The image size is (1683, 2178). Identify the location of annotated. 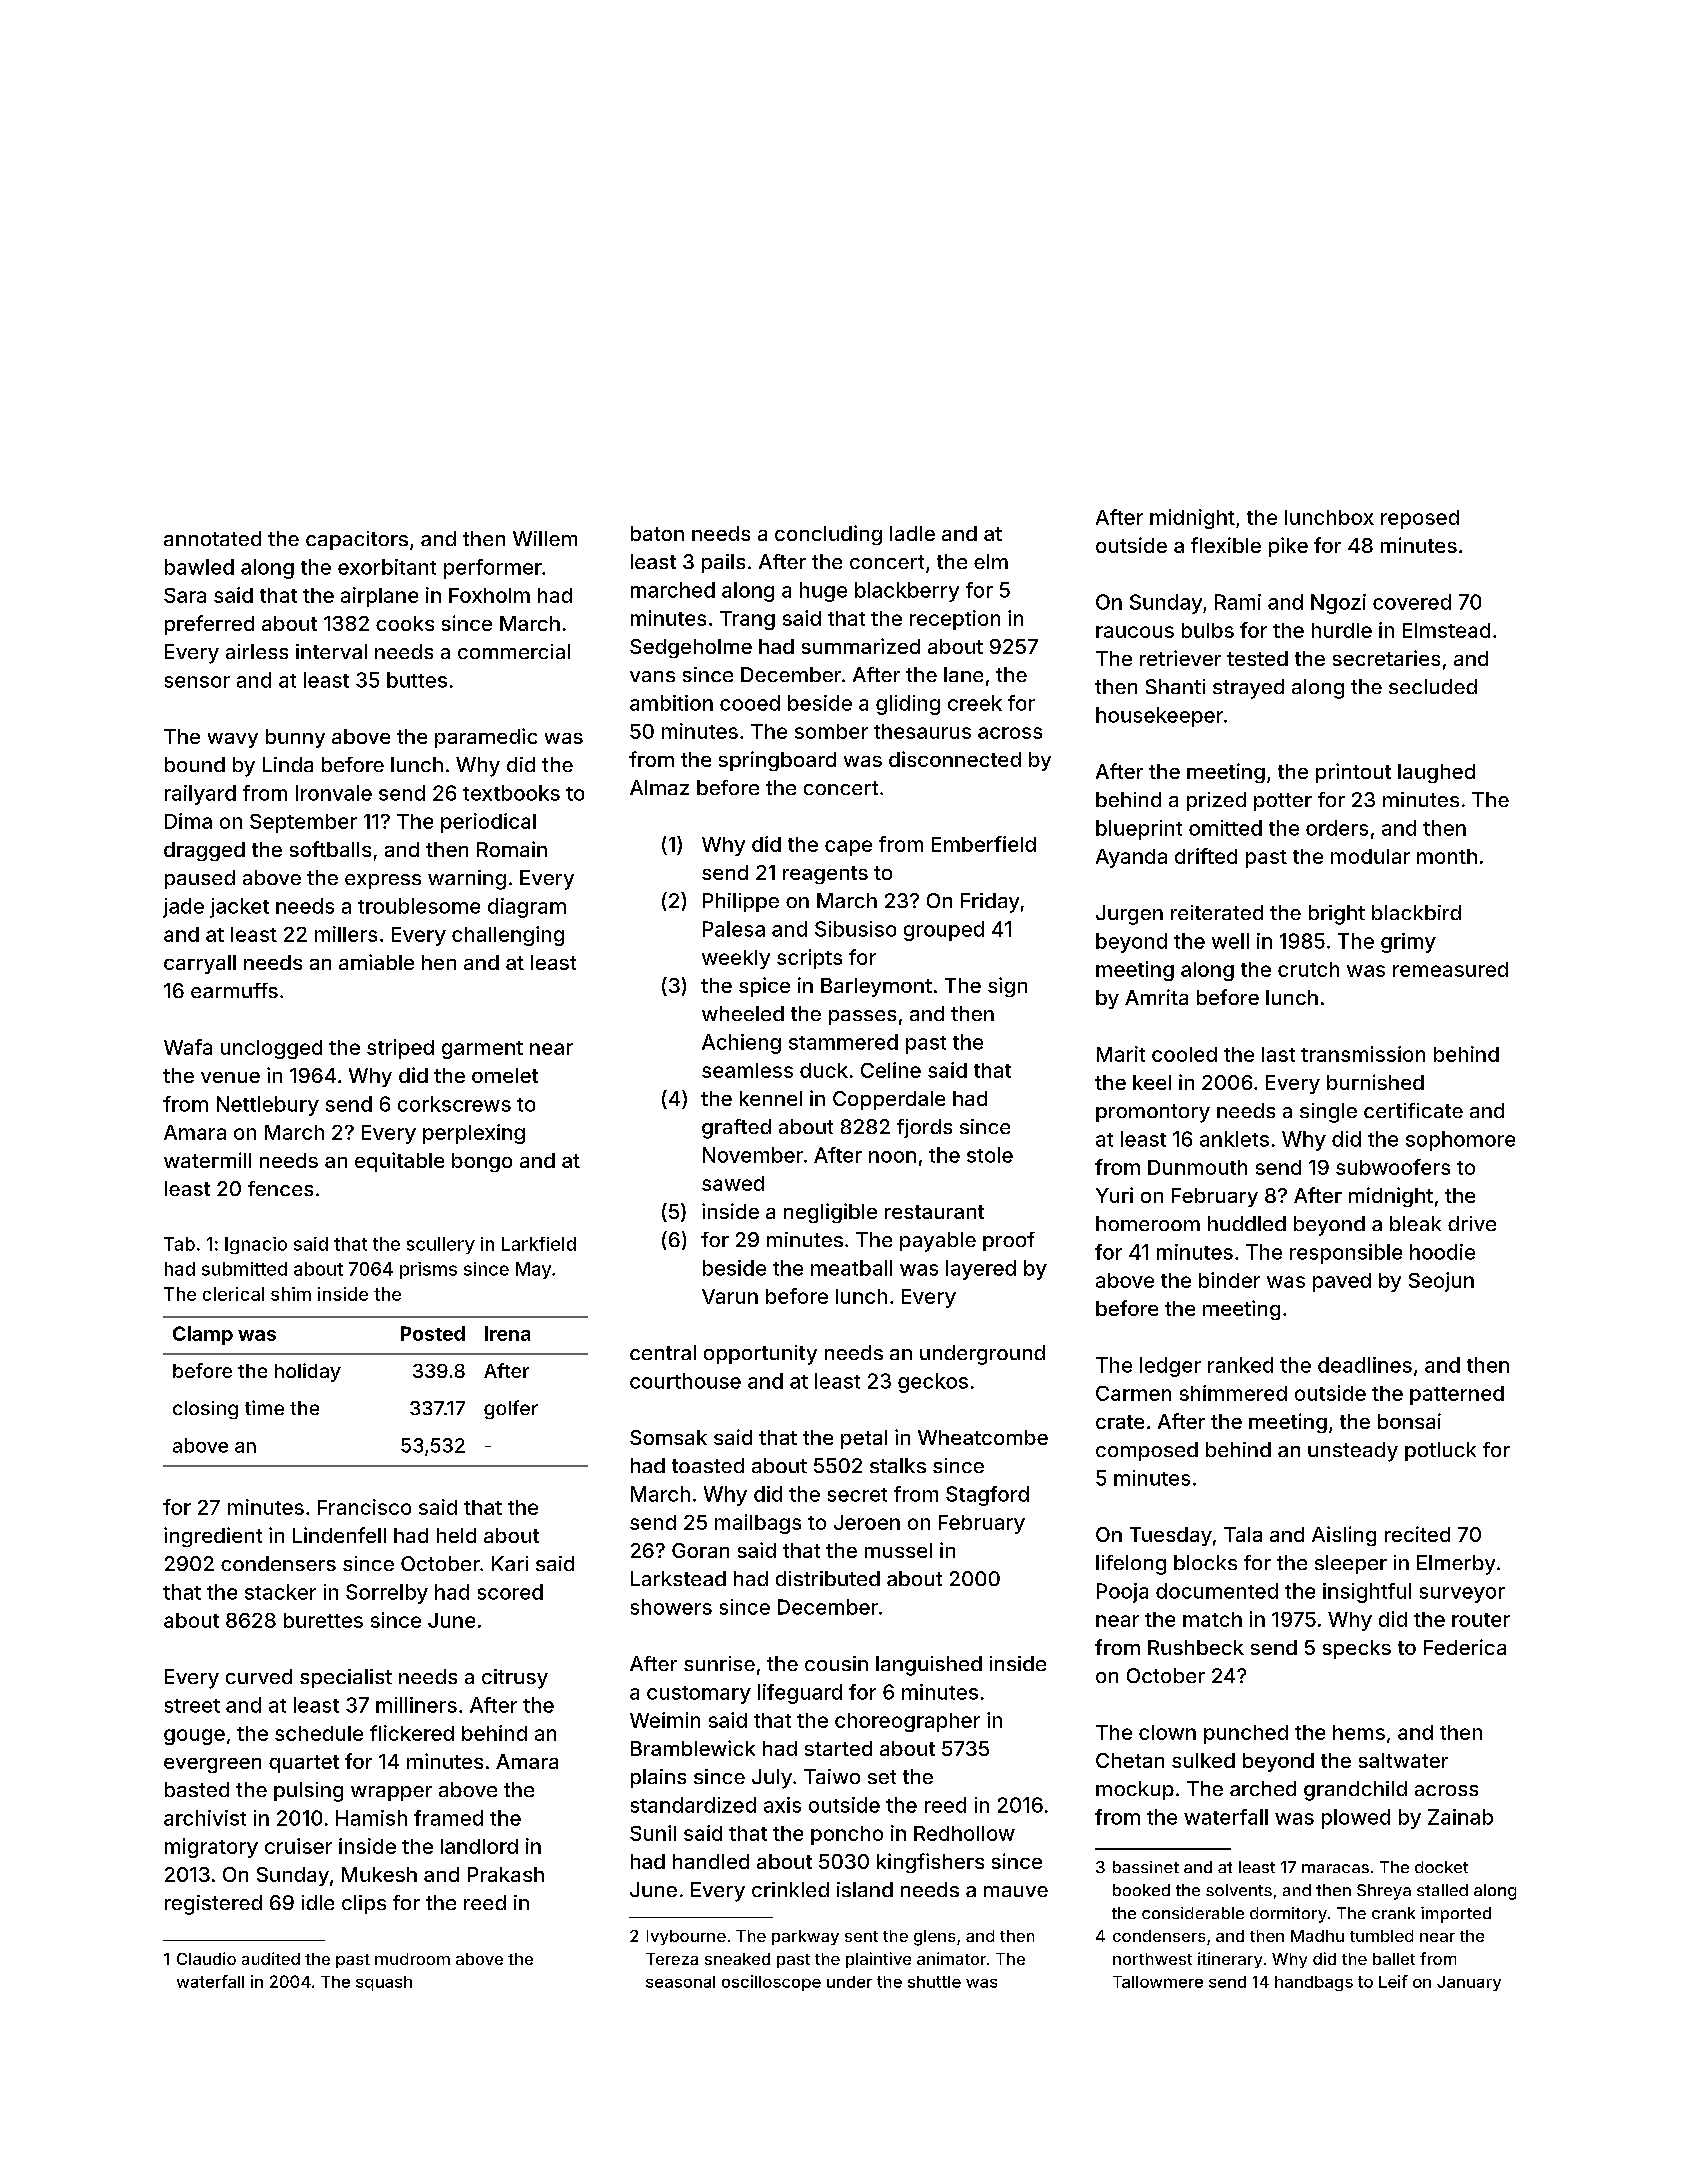
(212, 538).
